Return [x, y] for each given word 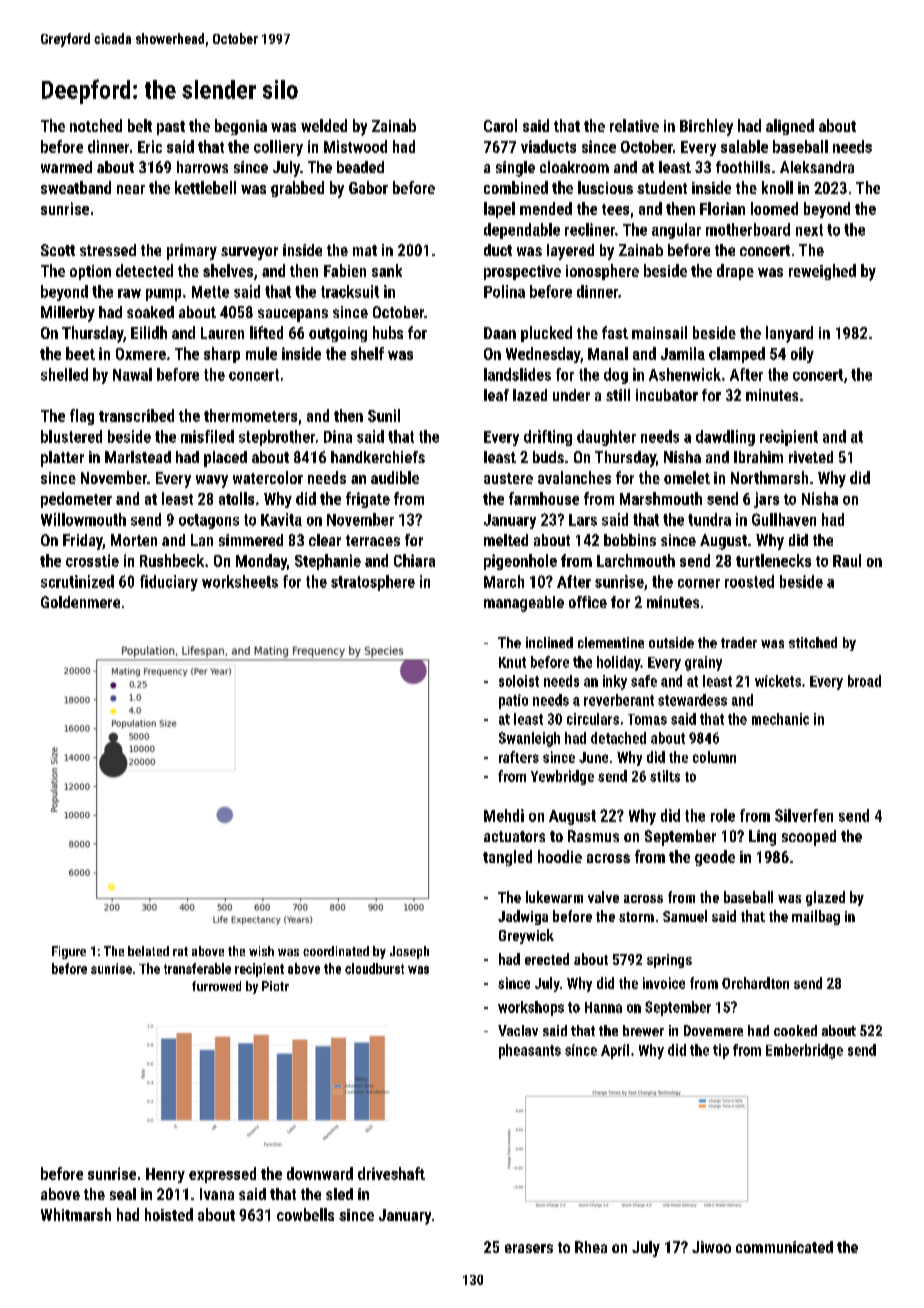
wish [261, 951]
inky [615, 682]
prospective [522, 272]
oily [802, 355]
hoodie [560, 856]
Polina [504, 291]
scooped [809, 838]
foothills [743, 167]
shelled [64, 374]
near [131, 189]
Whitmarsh [76, 1214]
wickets [778, 681]
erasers [529, 1248]
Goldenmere [80, 602]
